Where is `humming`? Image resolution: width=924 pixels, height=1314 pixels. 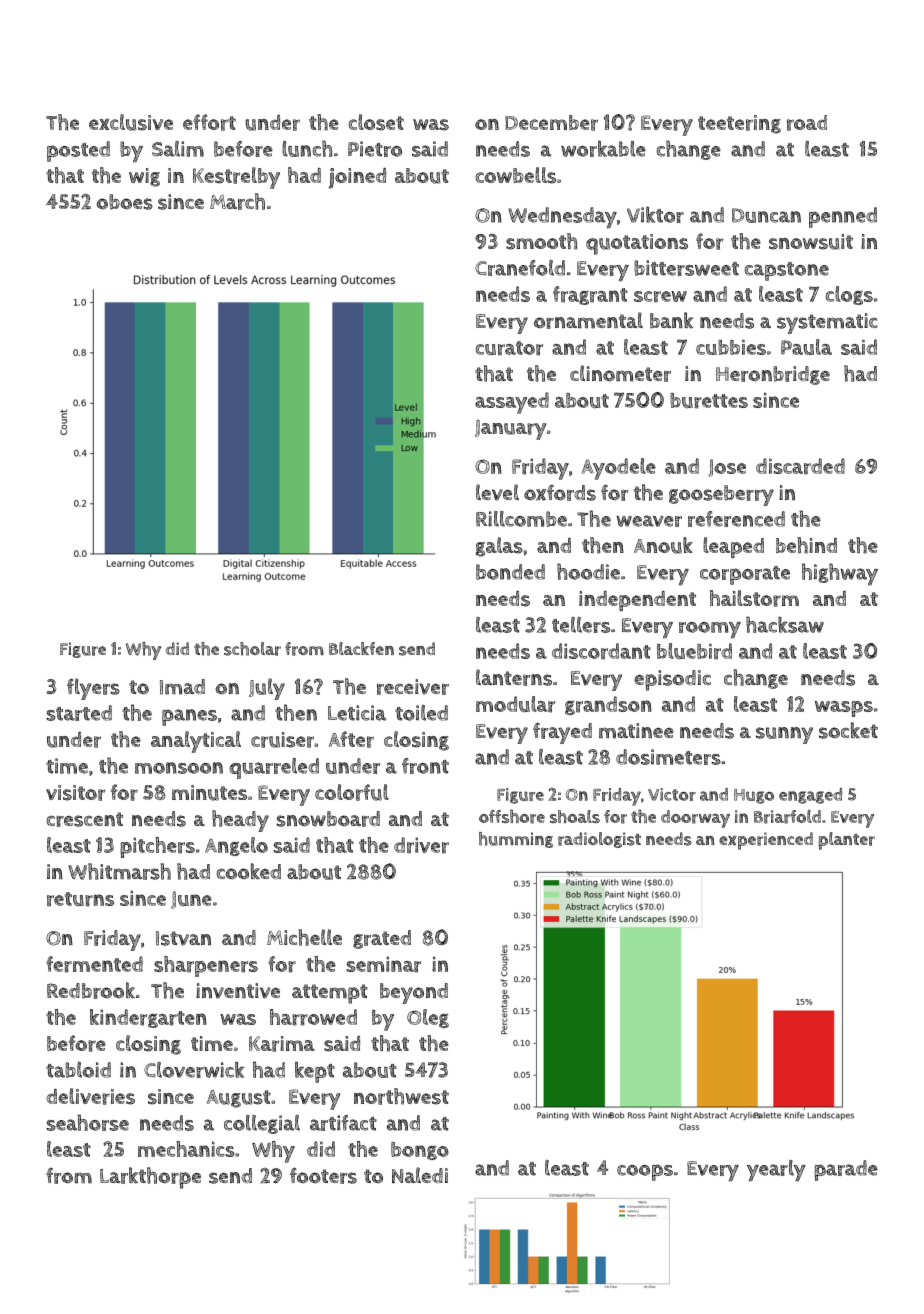 humming is located at coordinates (516, 840).
